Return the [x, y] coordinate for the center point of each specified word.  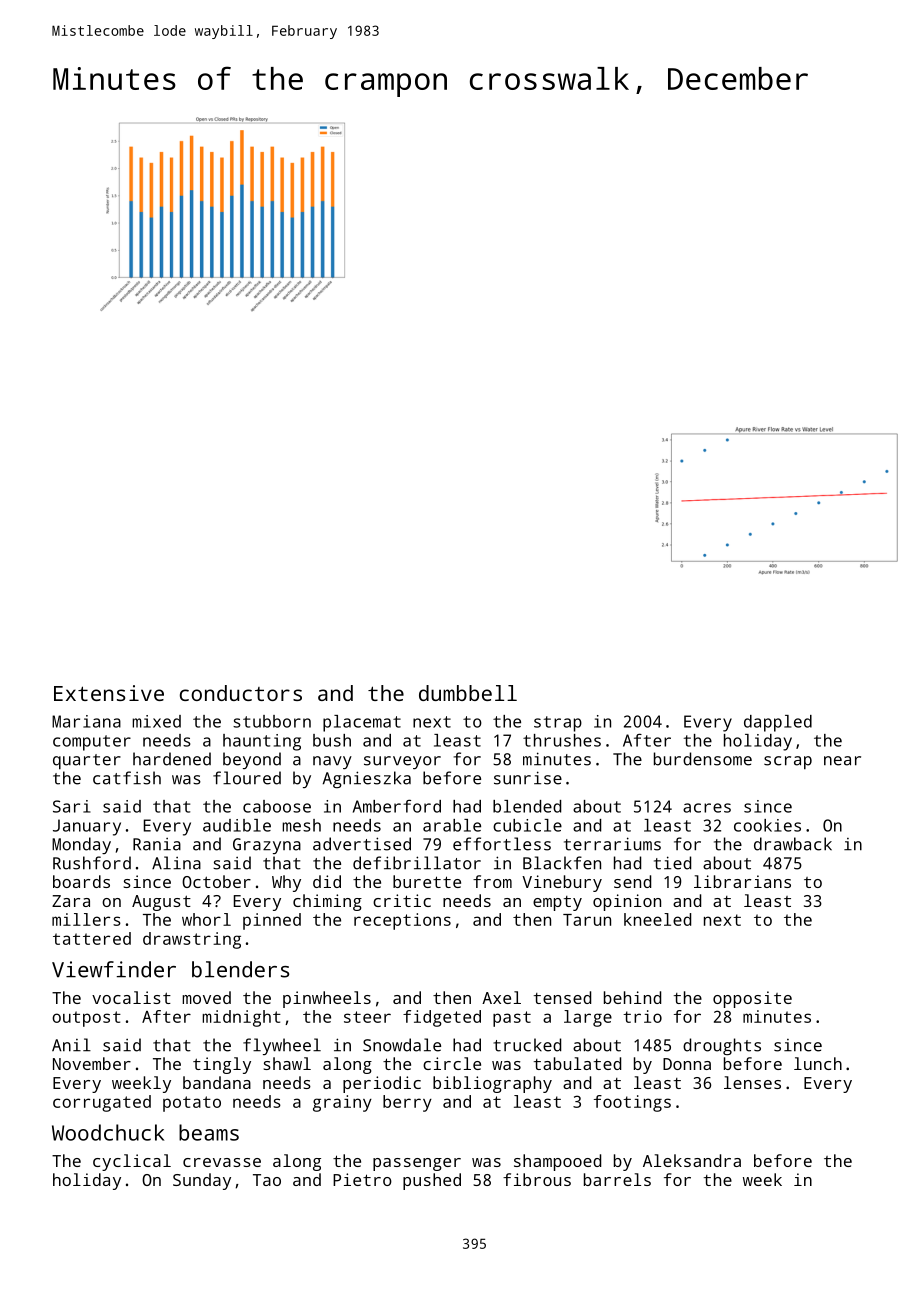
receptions [402, 921]
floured [247, 778]
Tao [267, 1180]
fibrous [537, 1179]
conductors [241, 693]
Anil [71, 1045]
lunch [818, 1063]
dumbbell [468, 693]
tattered [92, 938]
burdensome [703, 759]
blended [527, 806]
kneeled [657, 919]
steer [367, 1017]
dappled [778, 723]
